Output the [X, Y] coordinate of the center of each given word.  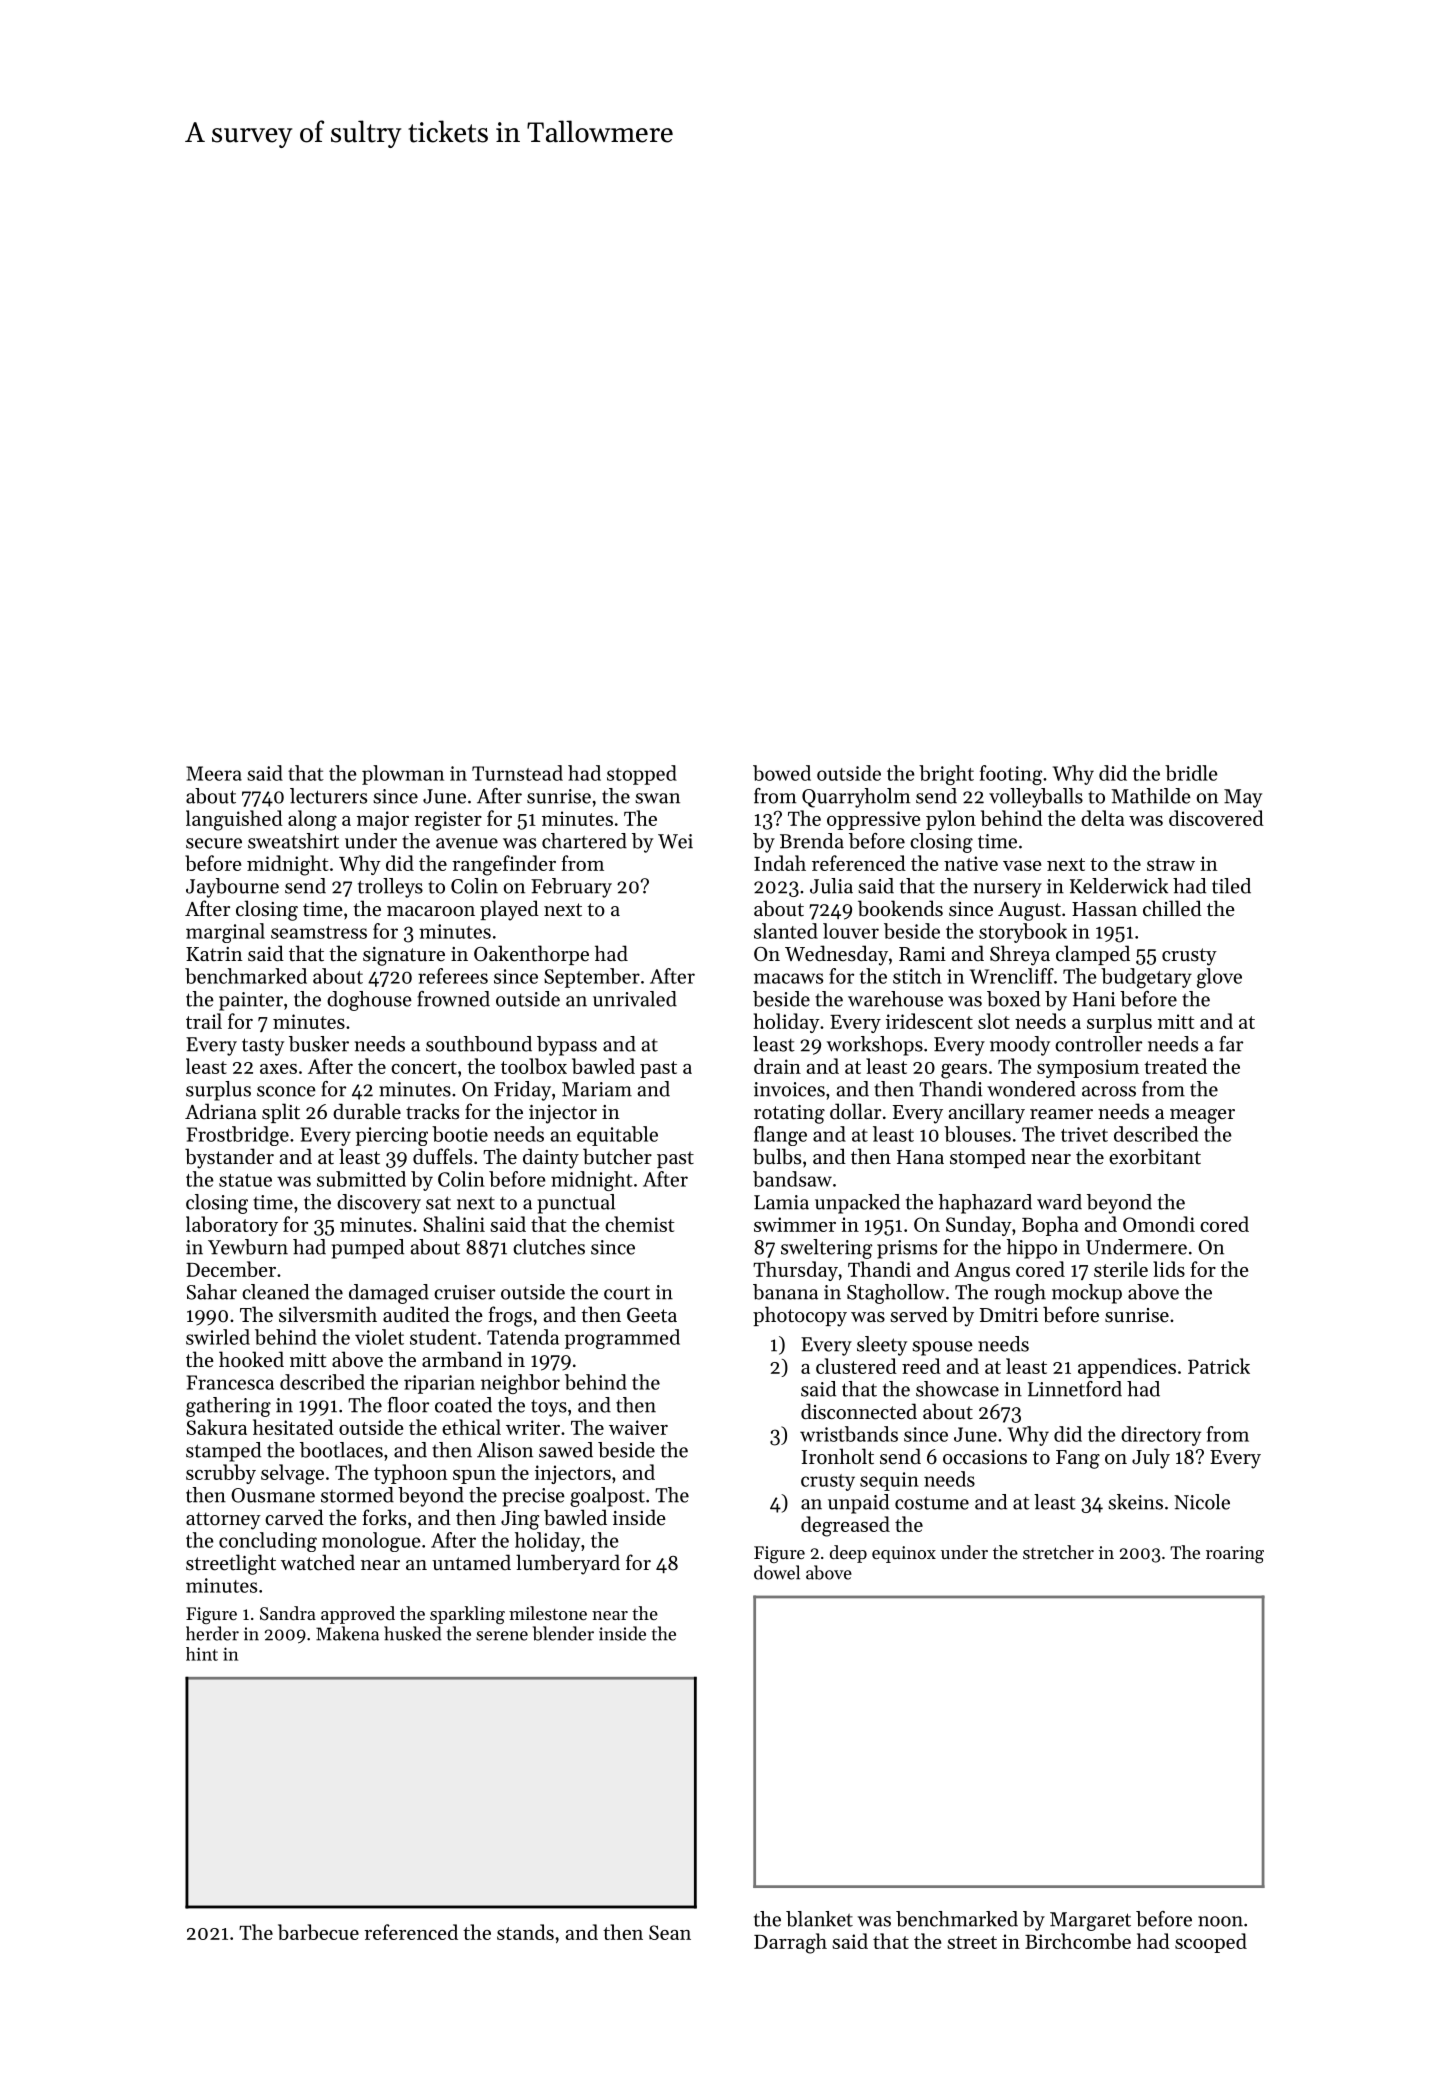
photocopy [800, 1316]
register [448, 821]
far [1231, 1044]
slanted [786, 931]
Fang [1078, 1459]
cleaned [275, 1292]
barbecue [318, 1932]
